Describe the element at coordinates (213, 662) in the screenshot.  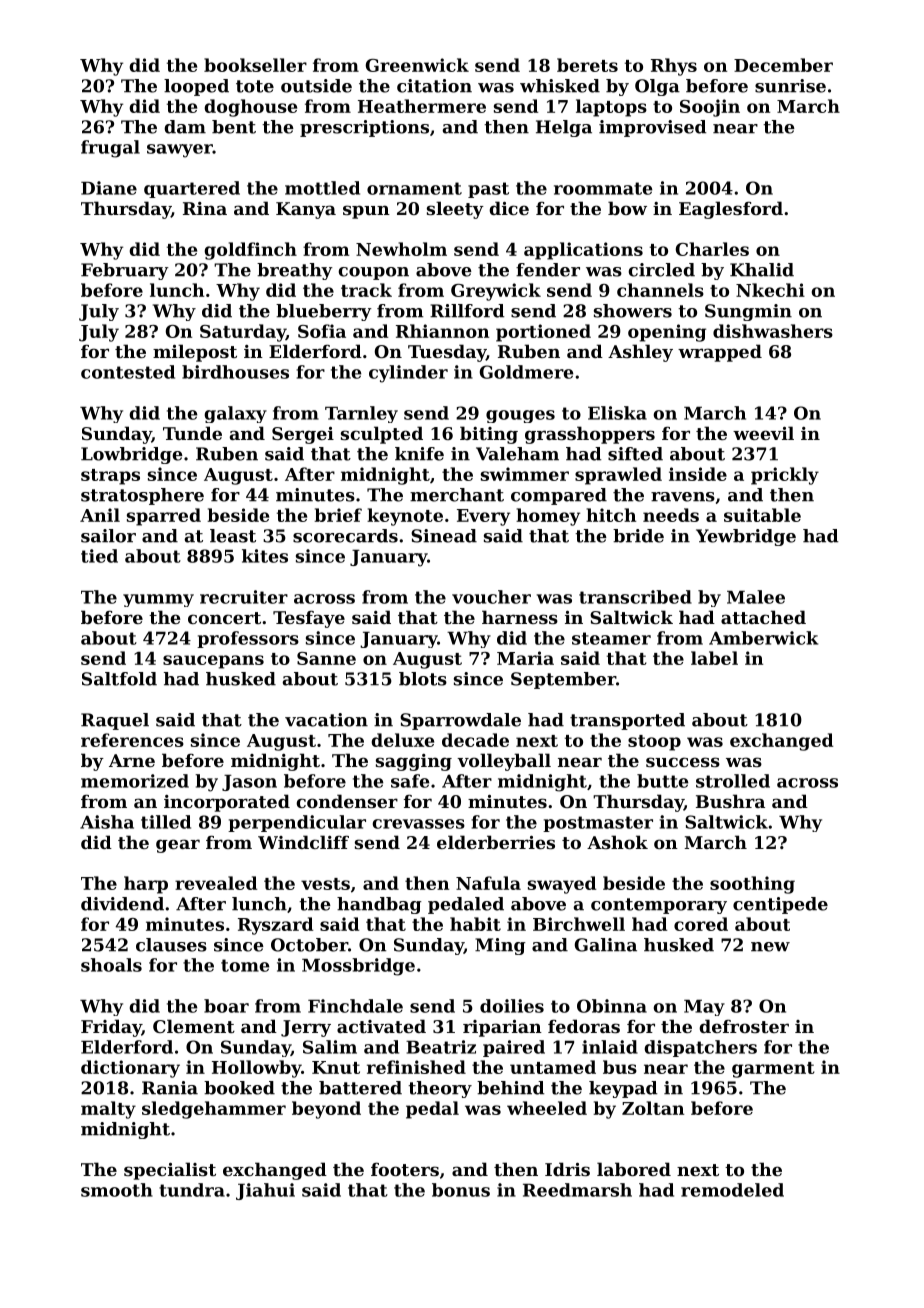
I see `saucepans` at that location.
